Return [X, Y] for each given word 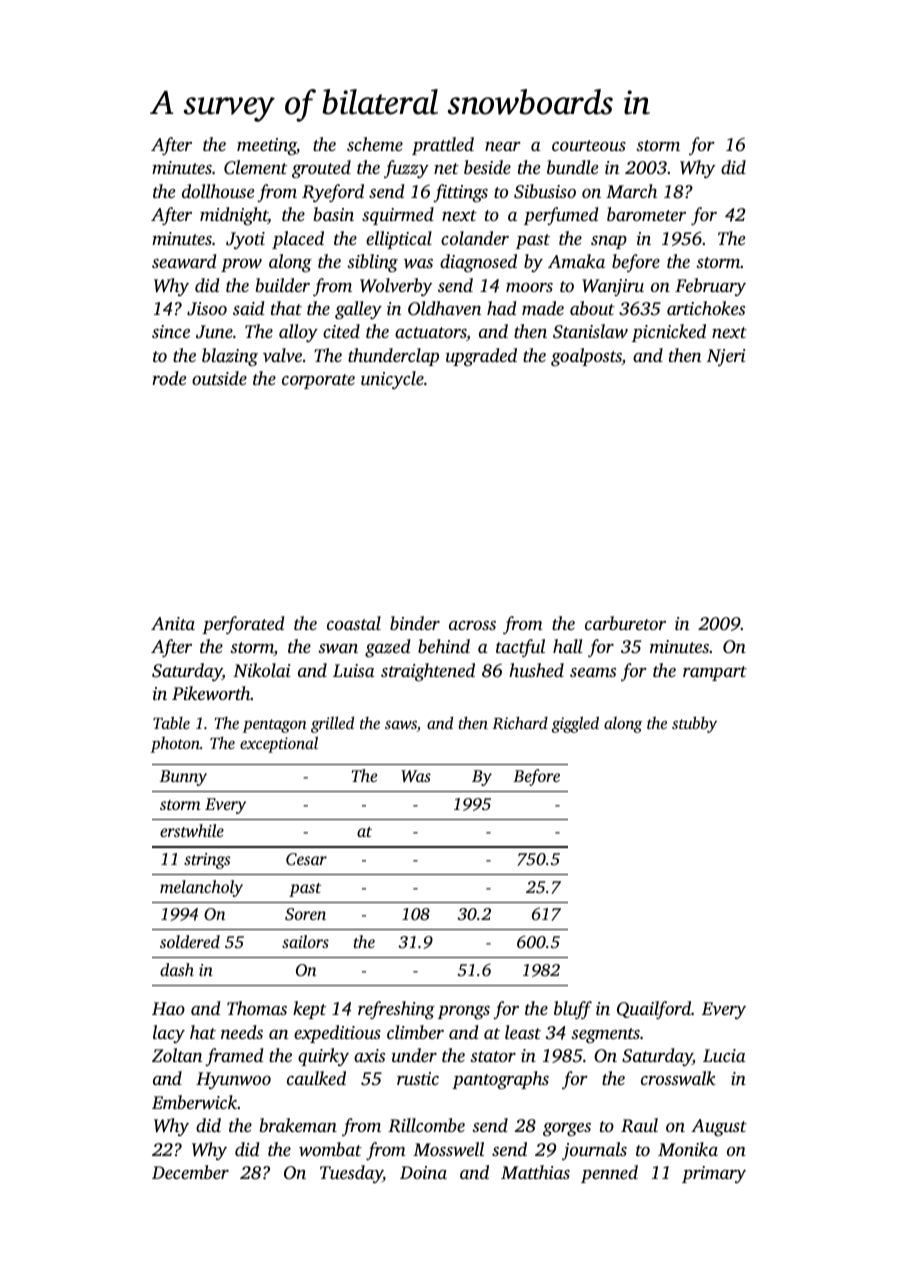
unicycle [392, 380]
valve [282, 355]
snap [609, 242]
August [719, 1127]
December [190, 1172]
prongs [464, 1012]
